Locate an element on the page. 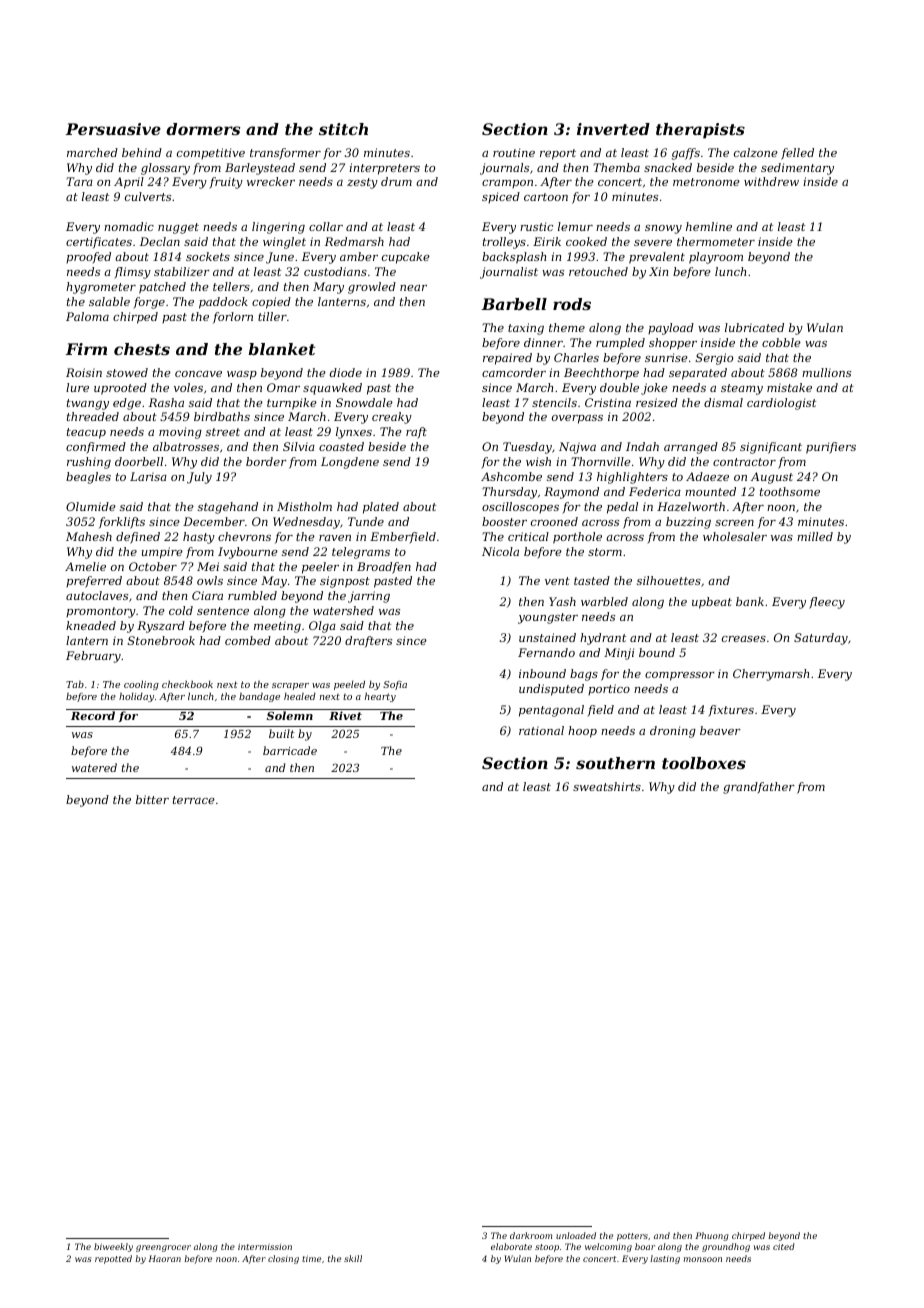 The height and width of the page is (1308, 924). journalist is located at coordinates (509, 273).
